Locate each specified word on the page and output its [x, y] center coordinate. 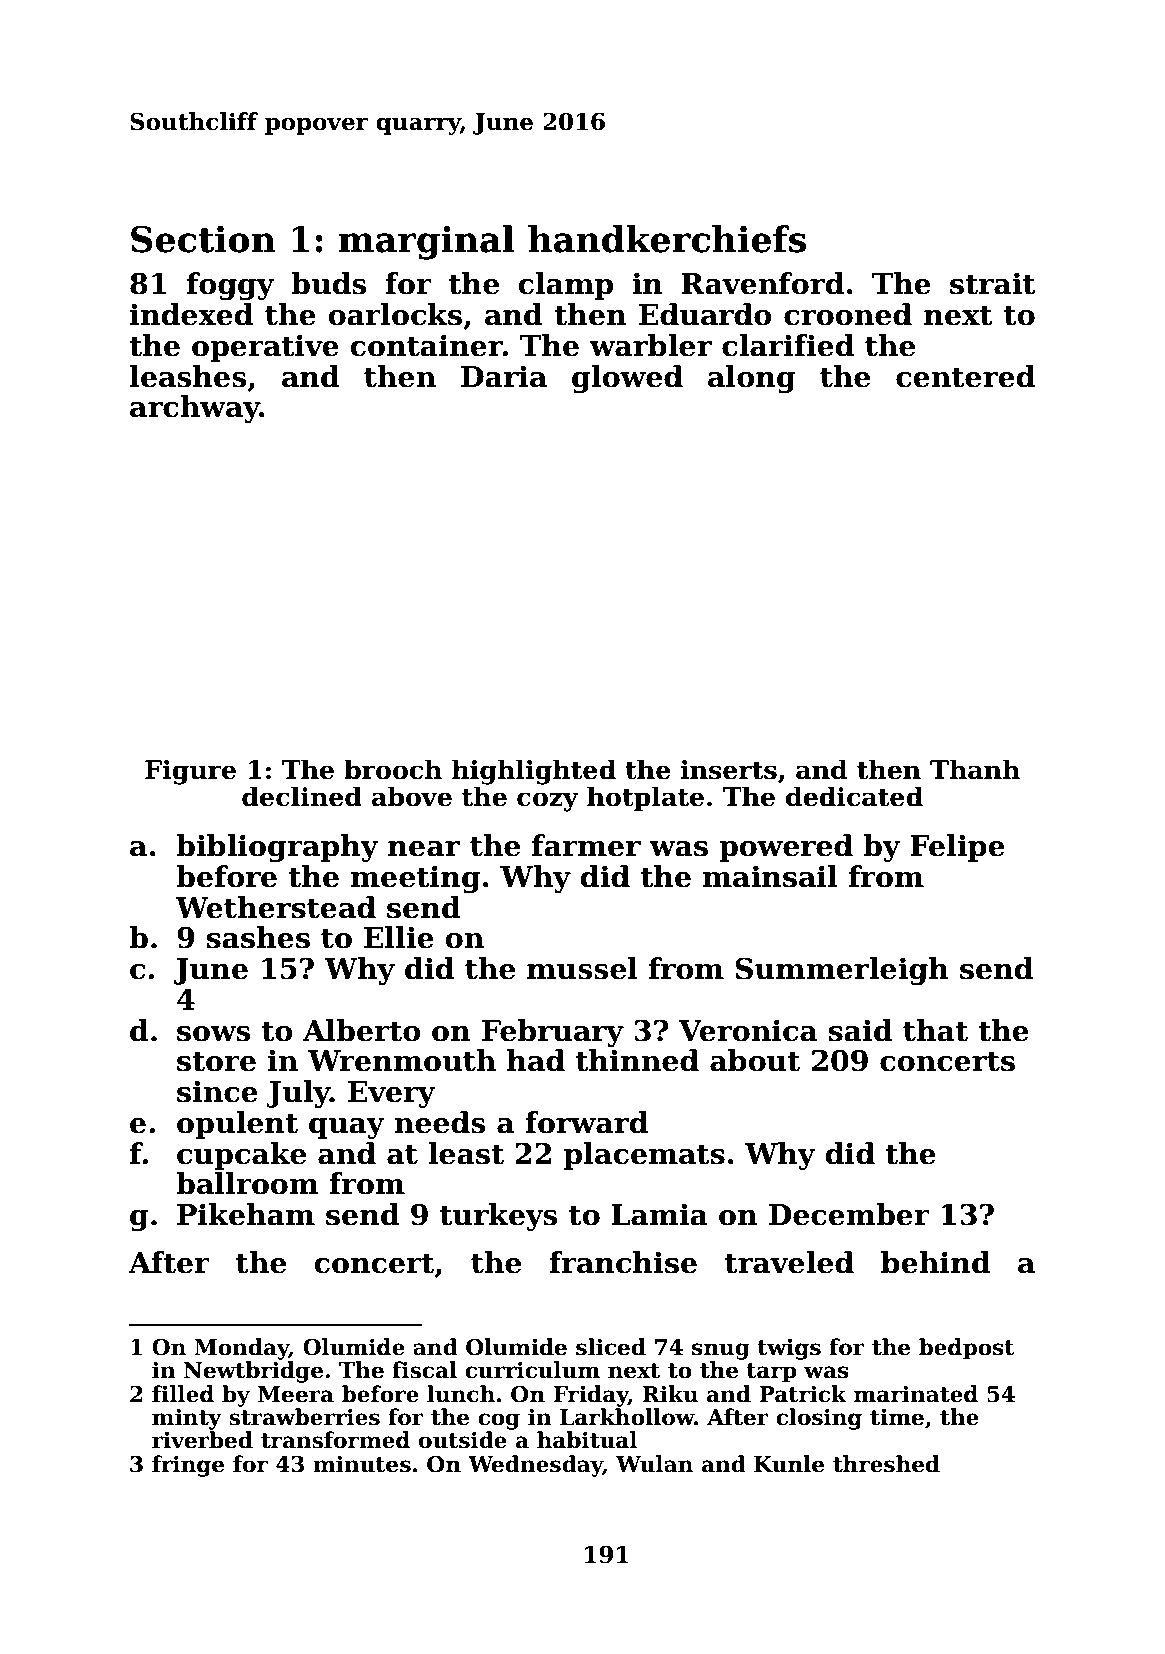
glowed [627, 379]
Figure [190, 772]
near [424, 849]
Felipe [957, 848]
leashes [188, 376]
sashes [258, 937]
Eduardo [705, 314]
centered [965, 376]
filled [183, 1394]
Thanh [975, 769]
